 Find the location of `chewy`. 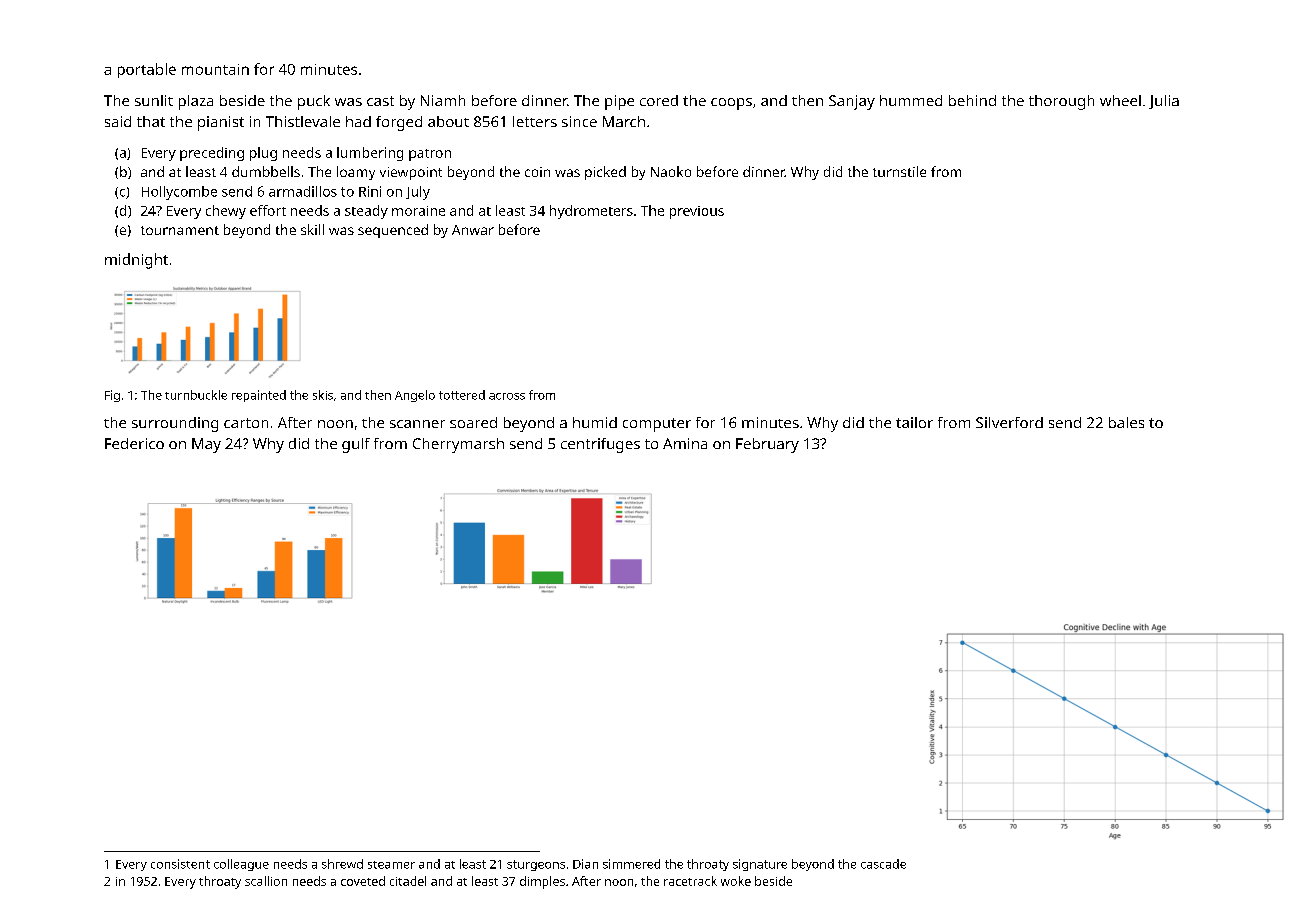

chewy is located at coordinates (226, 212).
